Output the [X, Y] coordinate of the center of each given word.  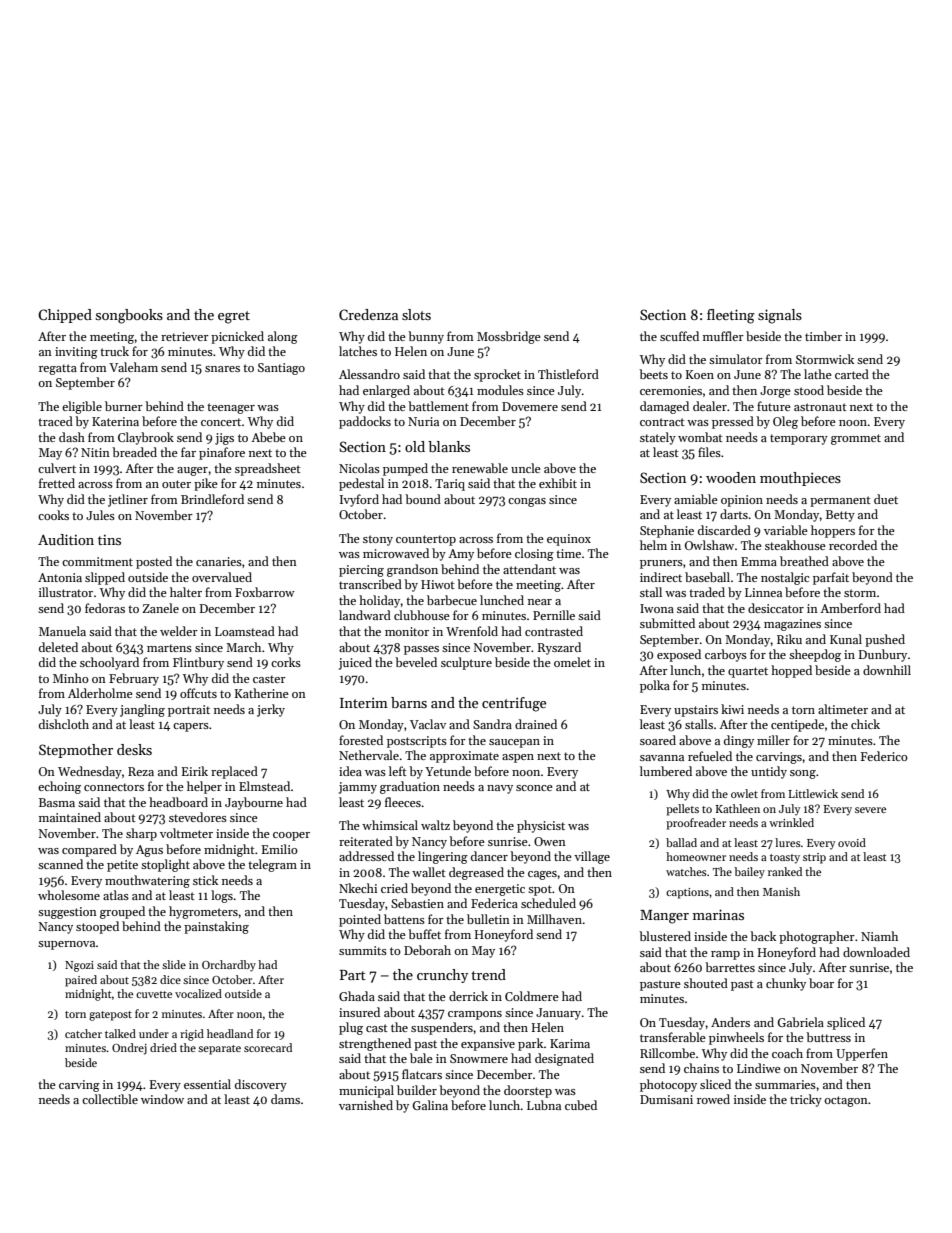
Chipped [65, 316]
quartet [748, 672]
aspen [518, 758]
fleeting [731, 316]
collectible [110, 1099]
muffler [723, 336]
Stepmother [76, 751]
